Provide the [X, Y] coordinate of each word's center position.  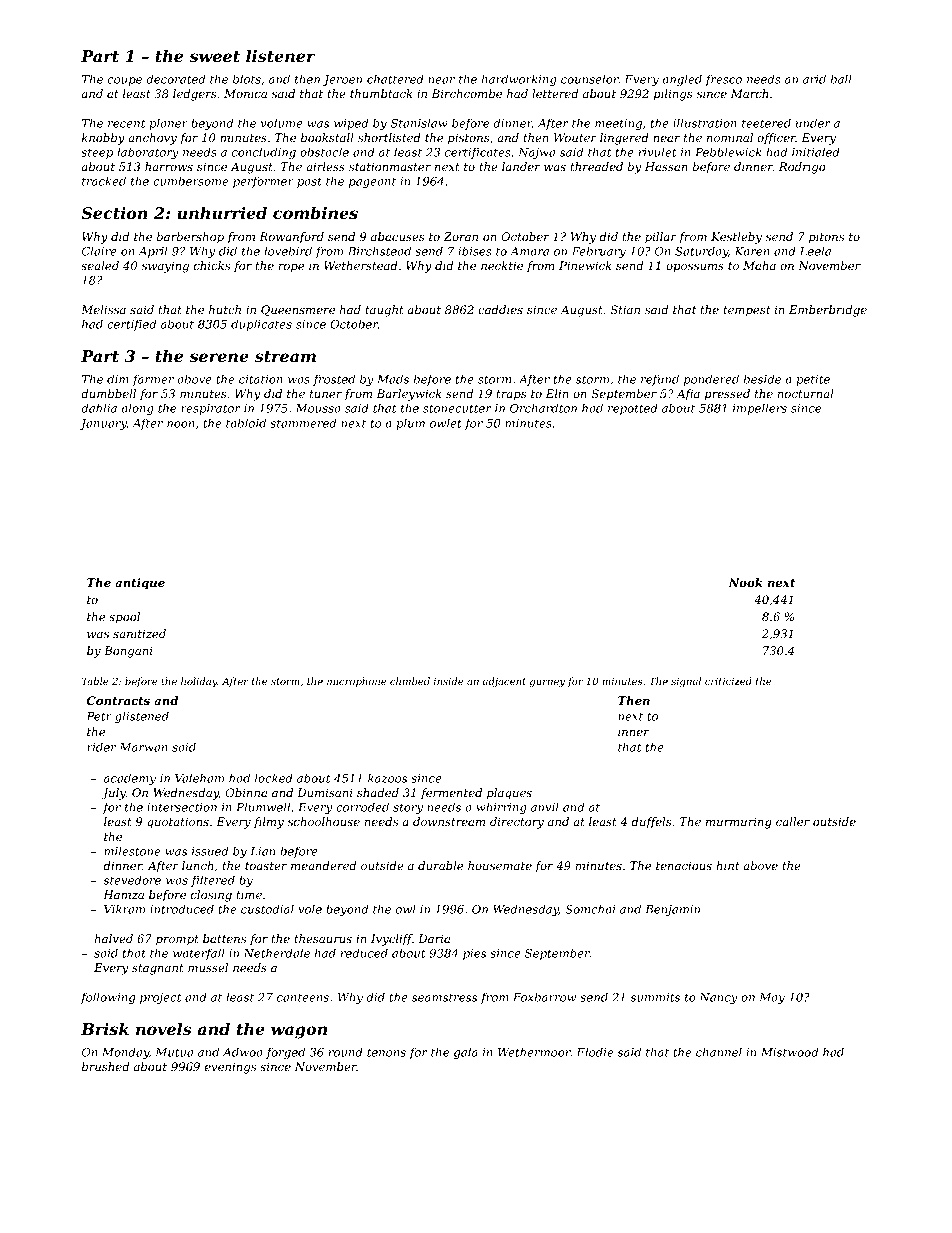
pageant [372, 182]
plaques [509, 794]
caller [793, 821]
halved [114, 938]
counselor [590, 79]
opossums [695, 268]
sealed [100, 265]
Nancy [718, 998]
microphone [356, 682]
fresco [723, 80]
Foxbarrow [544, 997]
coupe [124, 81]
